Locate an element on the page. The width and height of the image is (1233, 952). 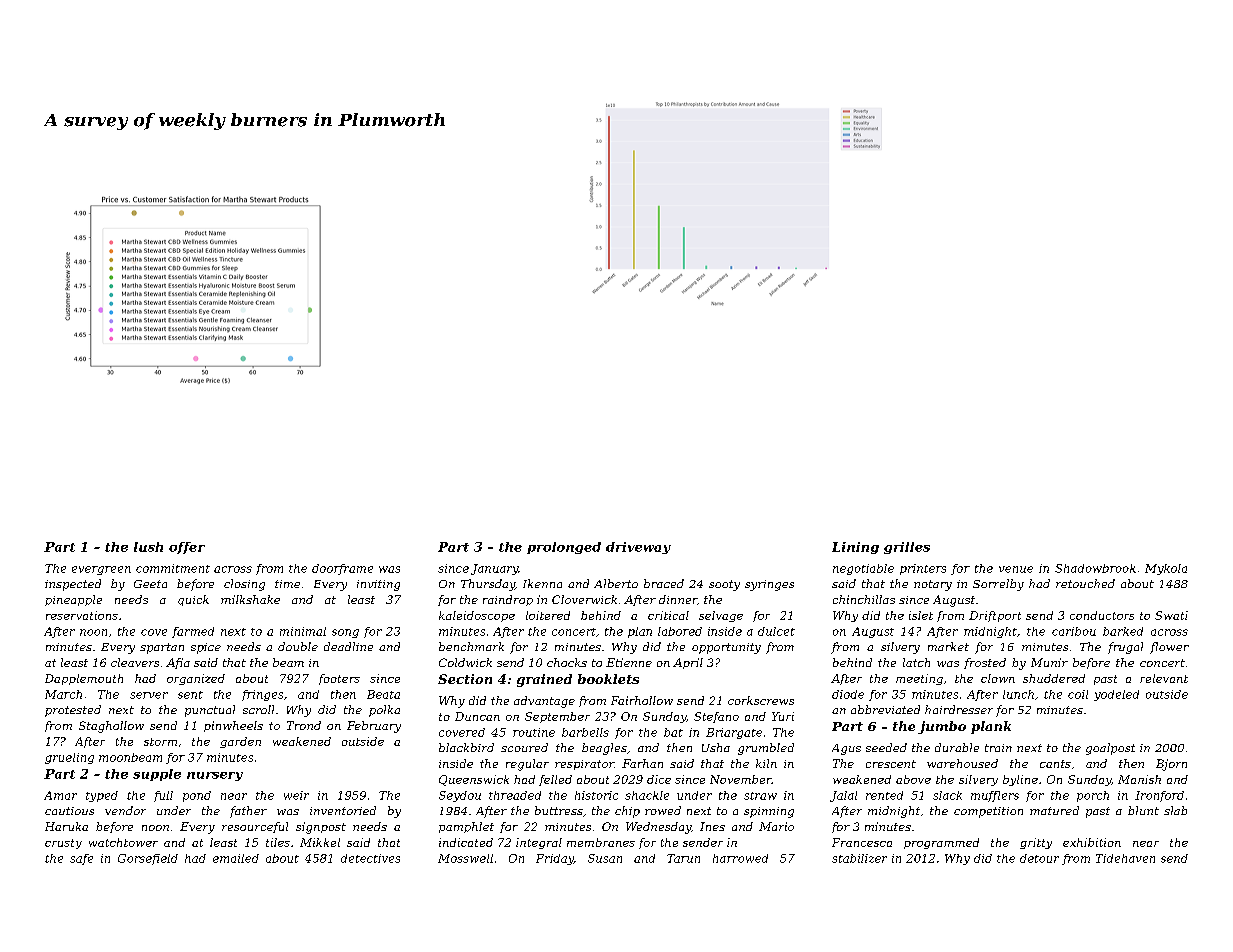
lush is located at coordinates (148, 547).
